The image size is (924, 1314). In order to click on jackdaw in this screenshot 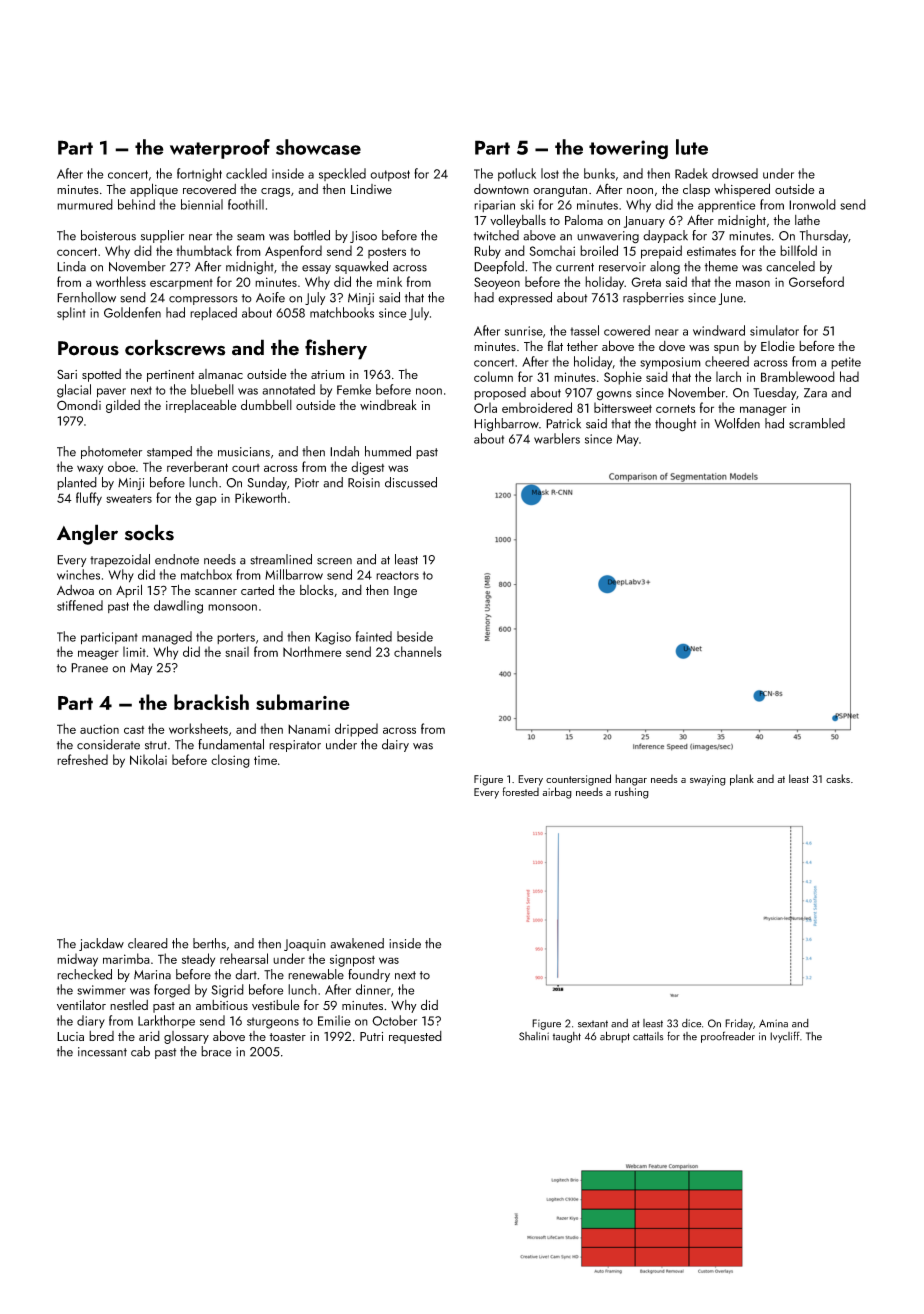, I will do `click(101, 944)`.
